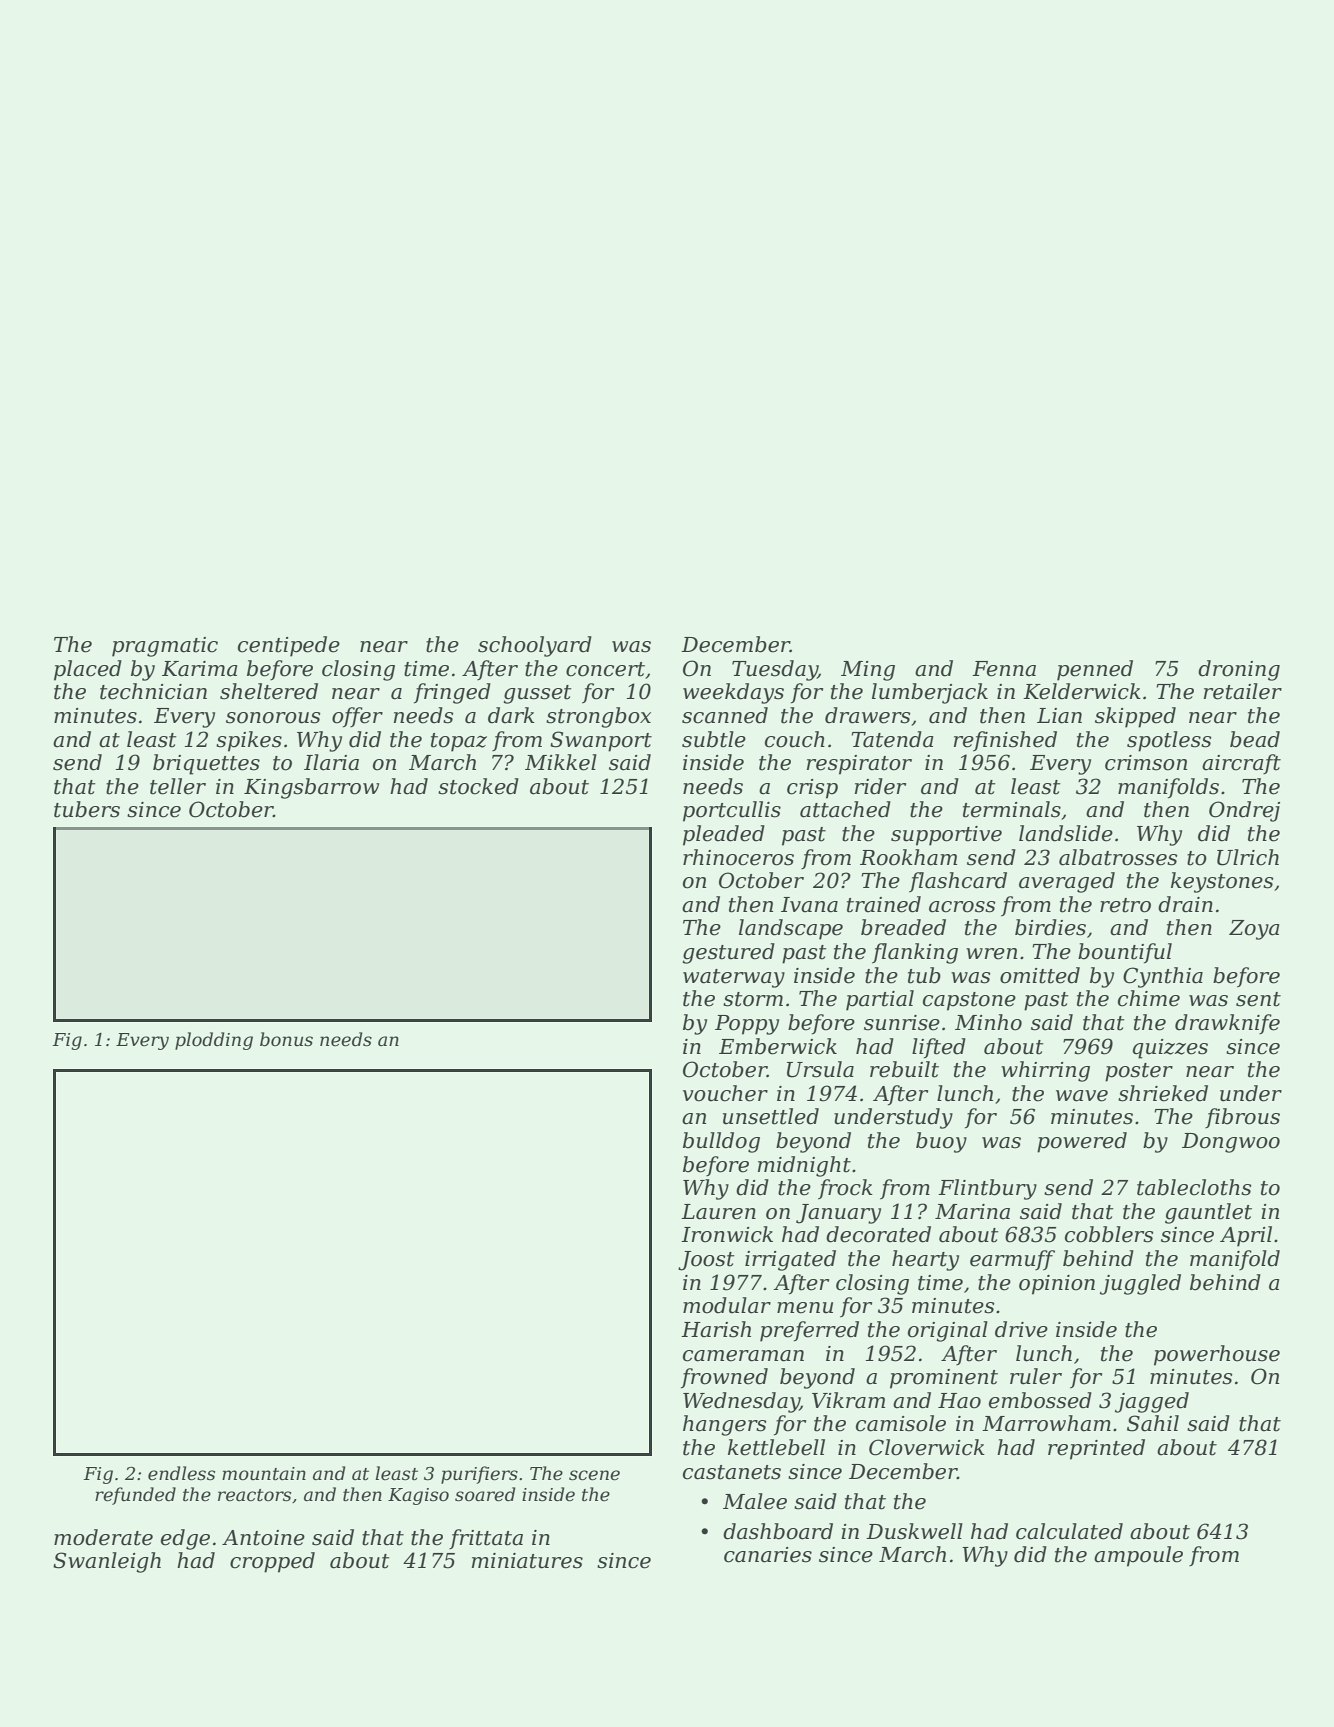 Image resolution: width=1334 pixels, height=1727 pixels. What do you see at coordinates (1217, 1355) in the image?
I see `powerhouse` at bounding box center [1217, 1355].
